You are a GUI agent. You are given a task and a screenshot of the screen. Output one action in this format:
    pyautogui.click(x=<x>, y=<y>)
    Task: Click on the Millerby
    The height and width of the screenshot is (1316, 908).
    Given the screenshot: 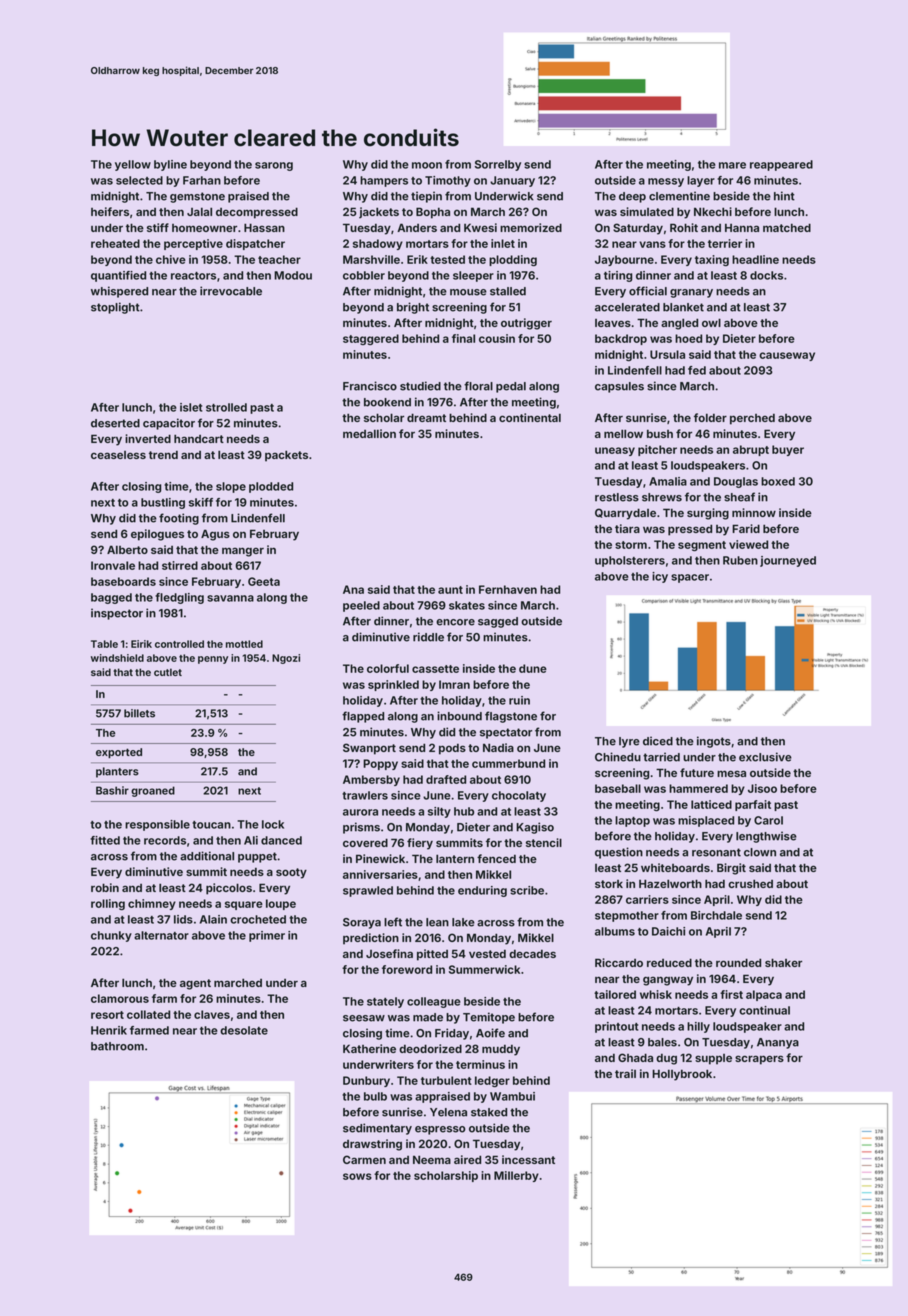 What is the action you would take?
    pyautogui.click(x=516, y=1176)
